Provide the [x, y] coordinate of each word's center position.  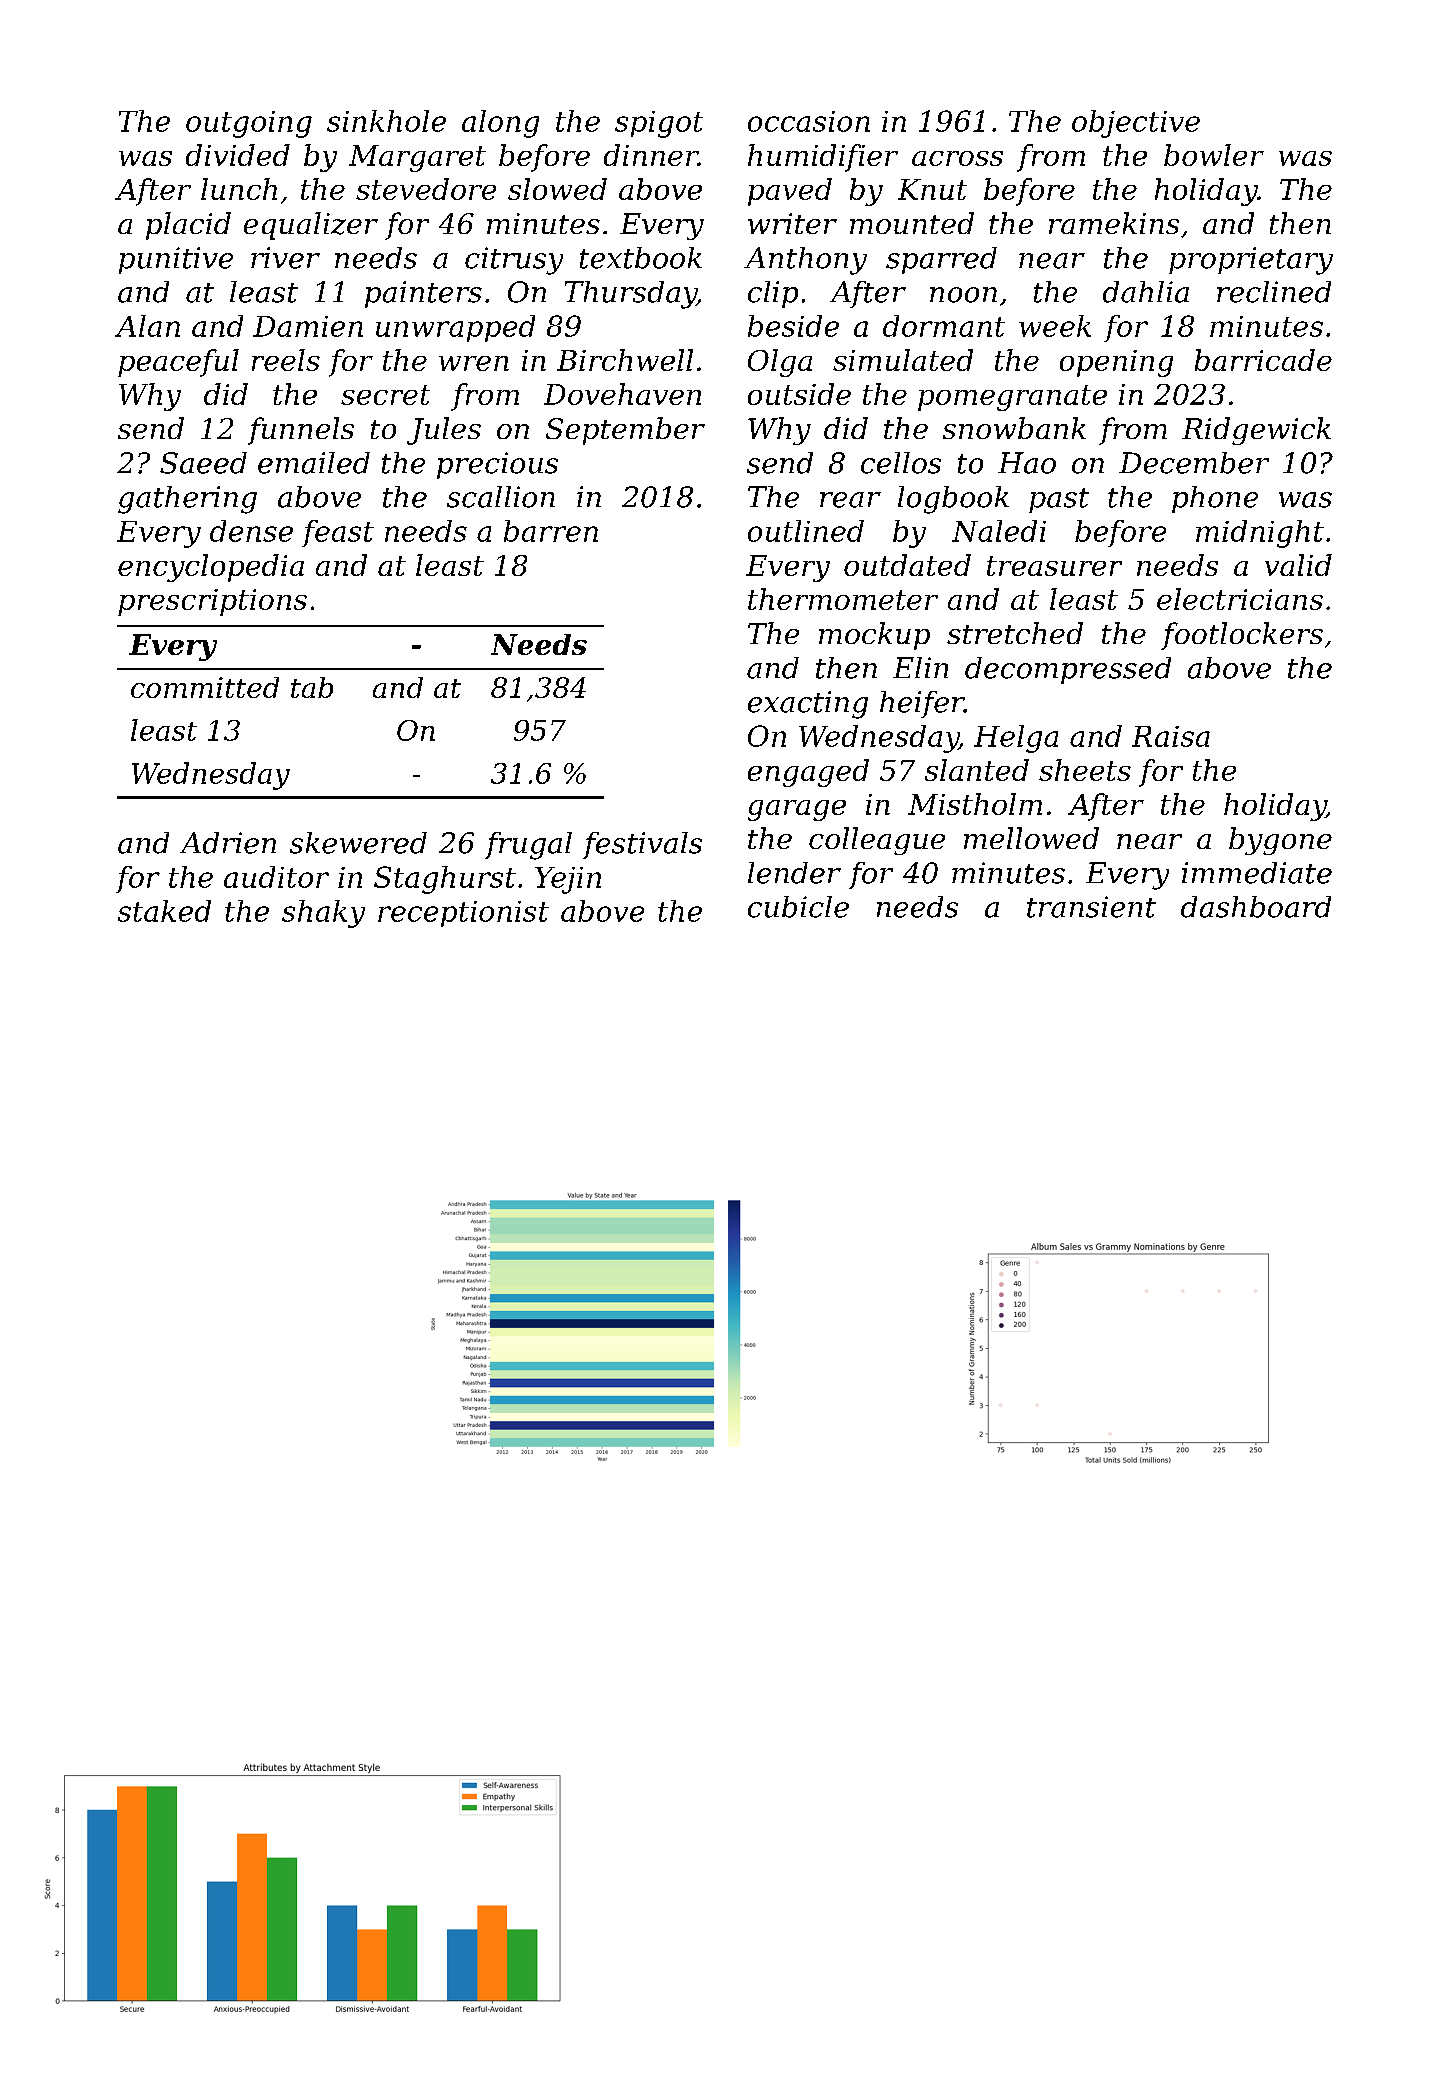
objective [1136, 124]
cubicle [798, 907]
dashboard [1256, 907]
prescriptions [212, 602]
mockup [874, 636]
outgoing [249, 124]
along [500, 124]
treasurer [1054, 566]
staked [164, 911]
